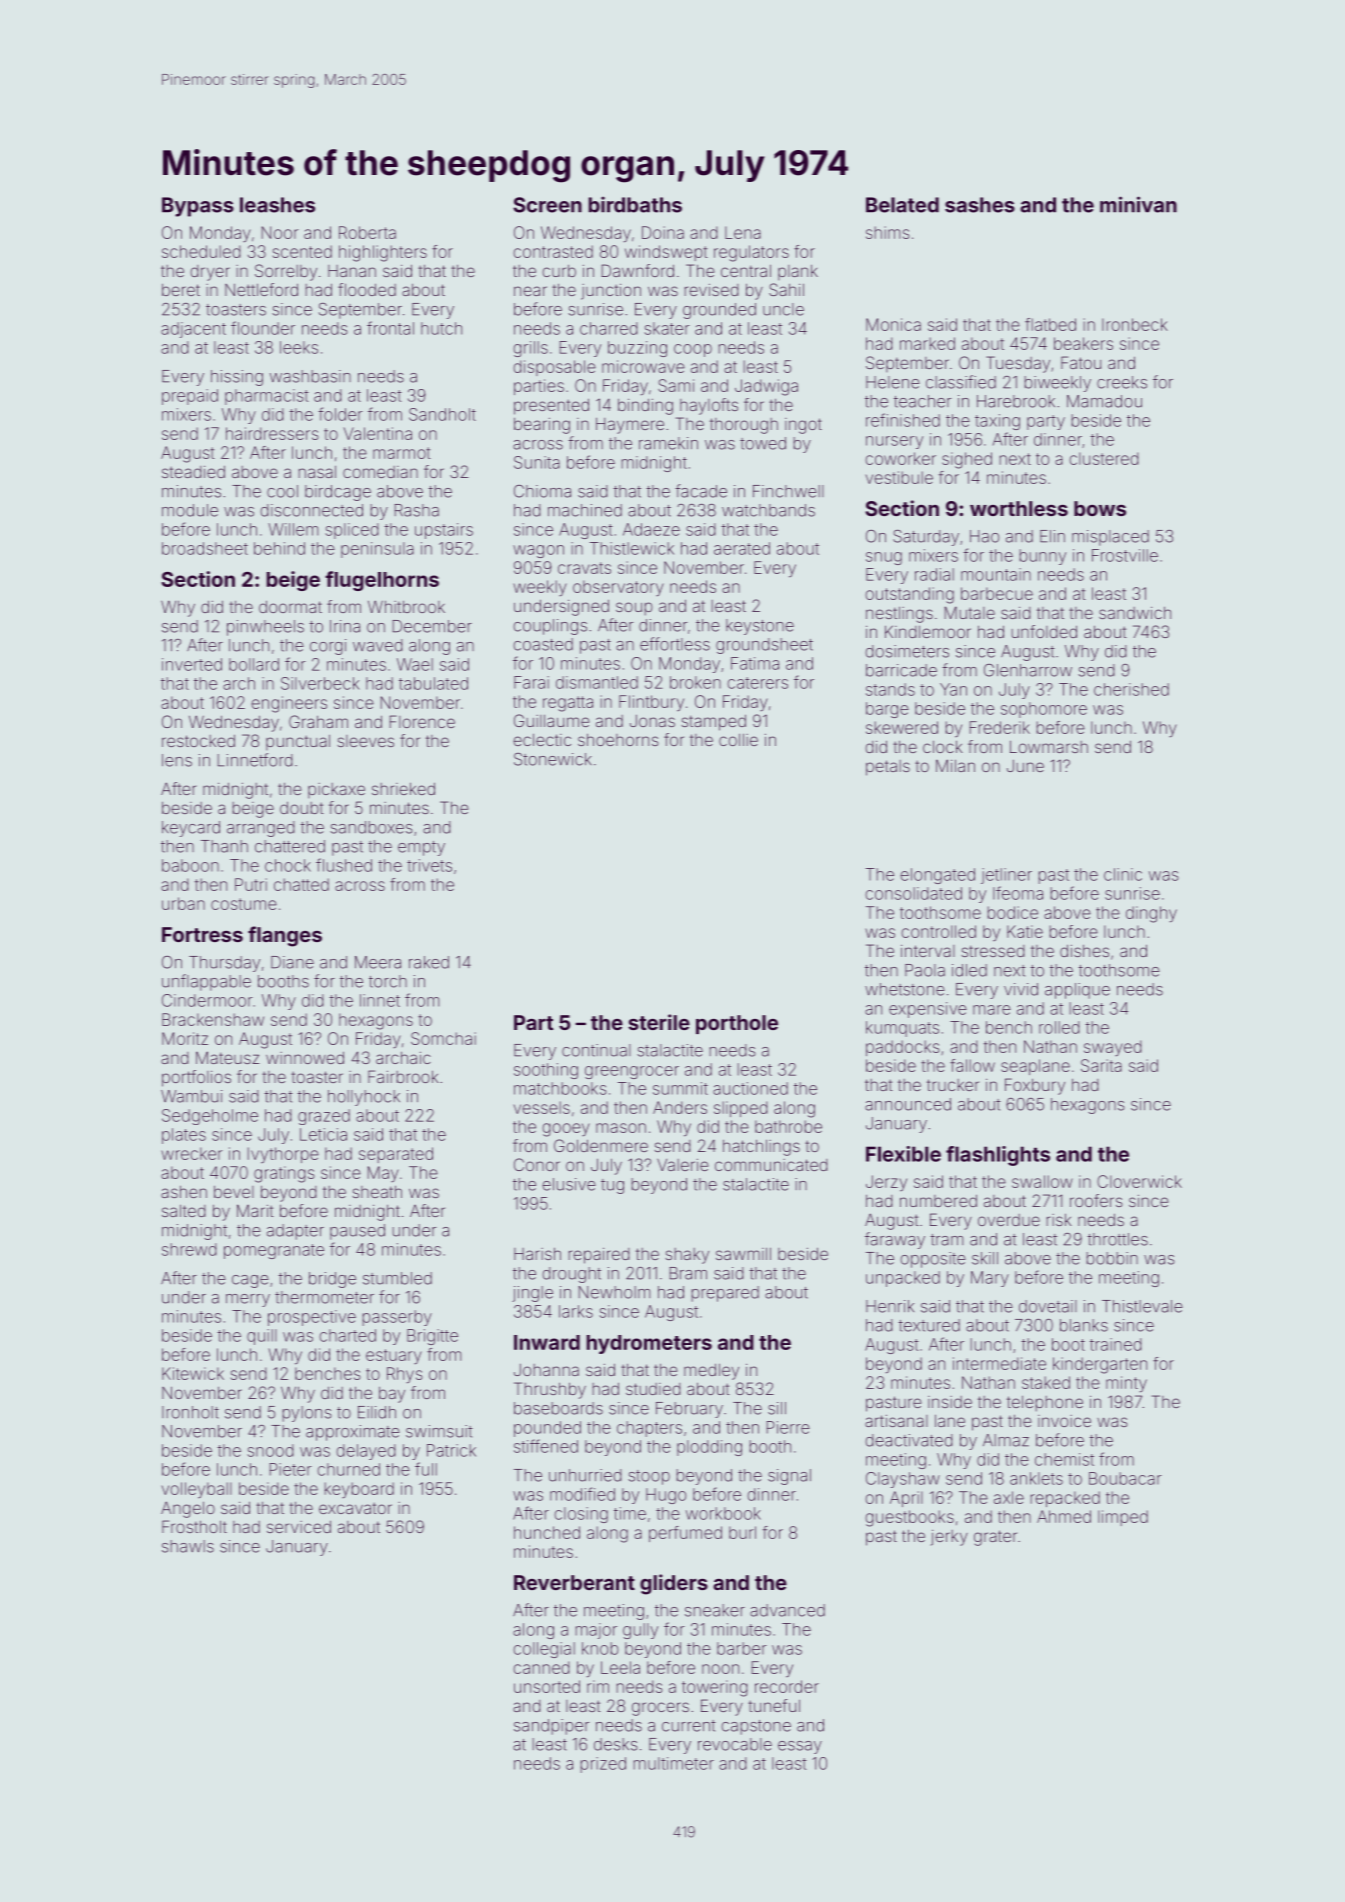 Image resolution: width=1345 pixels, height=1902 pixels. What do you see at coordinates (551, 1727) in the screenshot?
I see `sandpiper` at bounding box center [551, 1727].
